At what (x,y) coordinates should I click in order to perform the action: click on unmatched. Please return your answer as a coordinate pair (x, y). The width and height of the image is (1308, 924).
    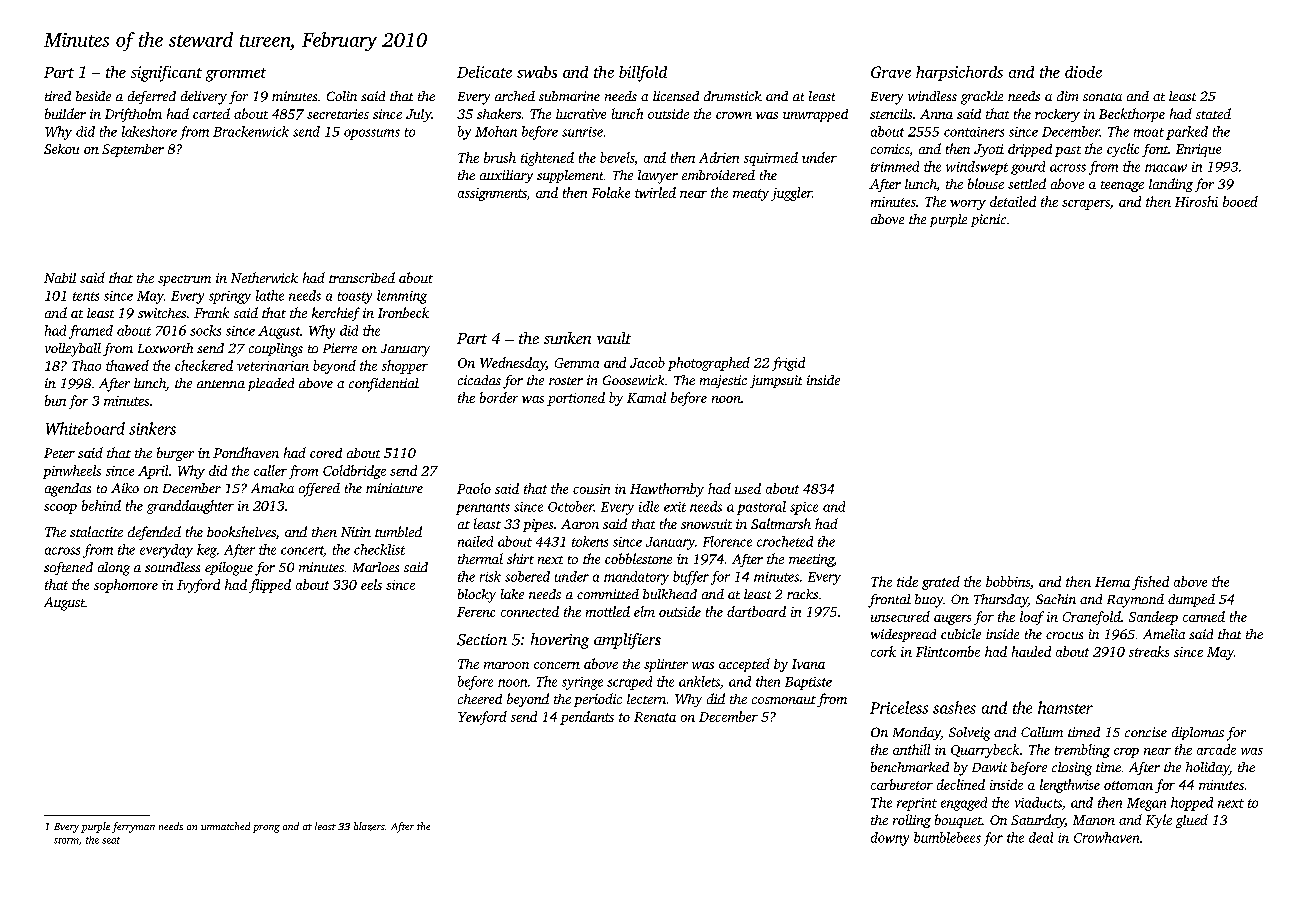
    Looking at the image, I should click on (225, 826).
